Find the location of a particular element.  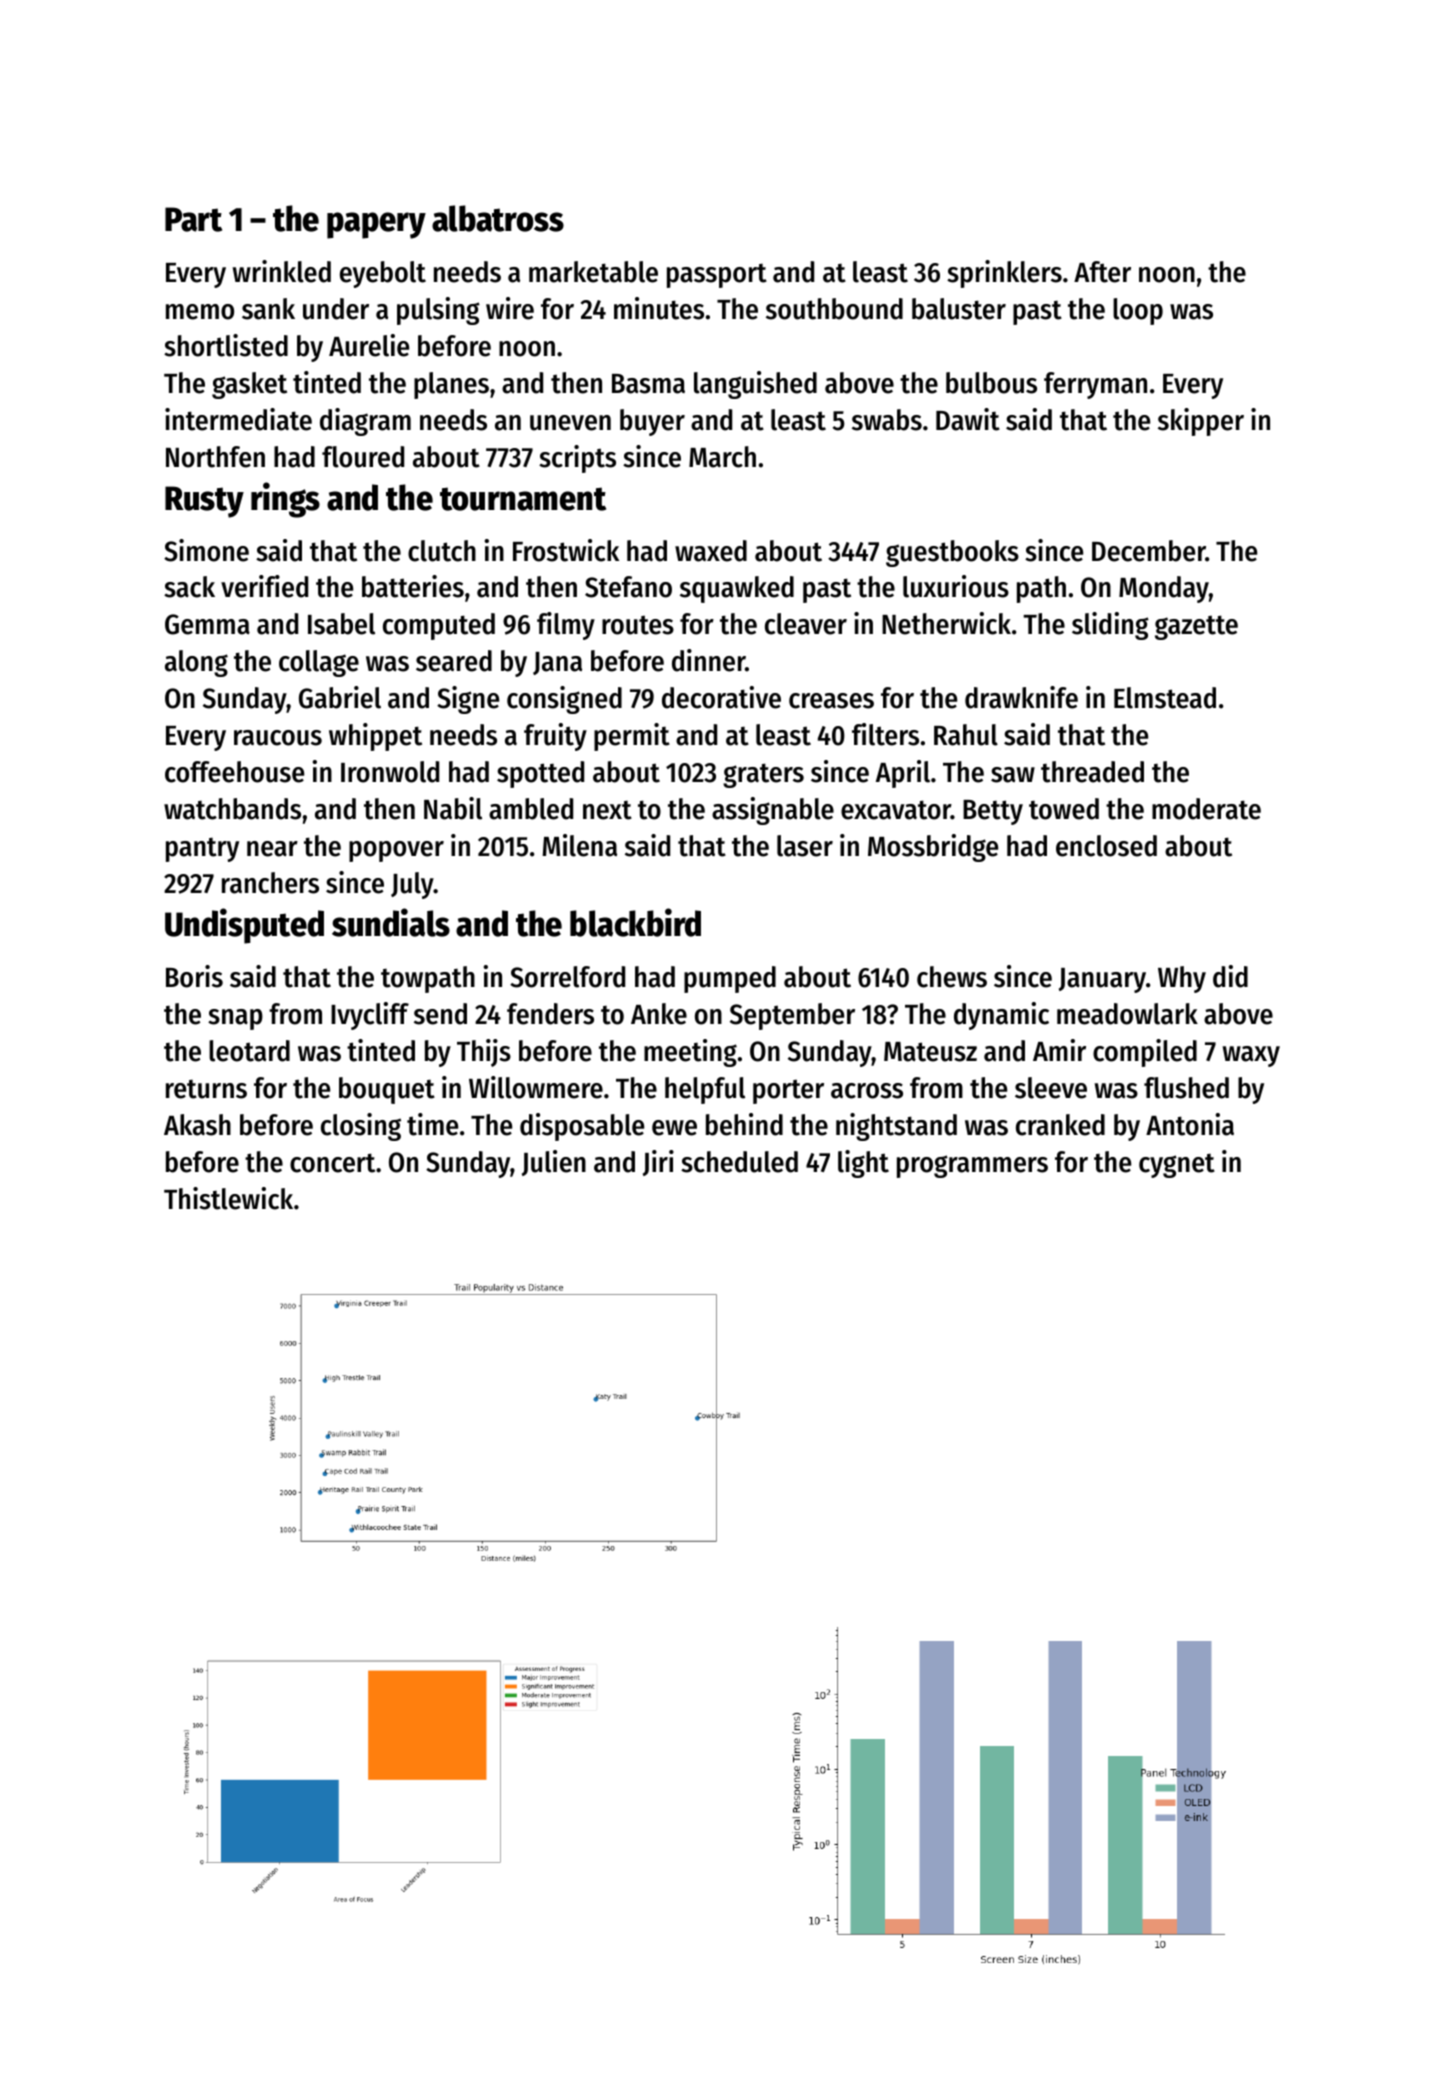

raucous is located at coordinates (278, 738).
